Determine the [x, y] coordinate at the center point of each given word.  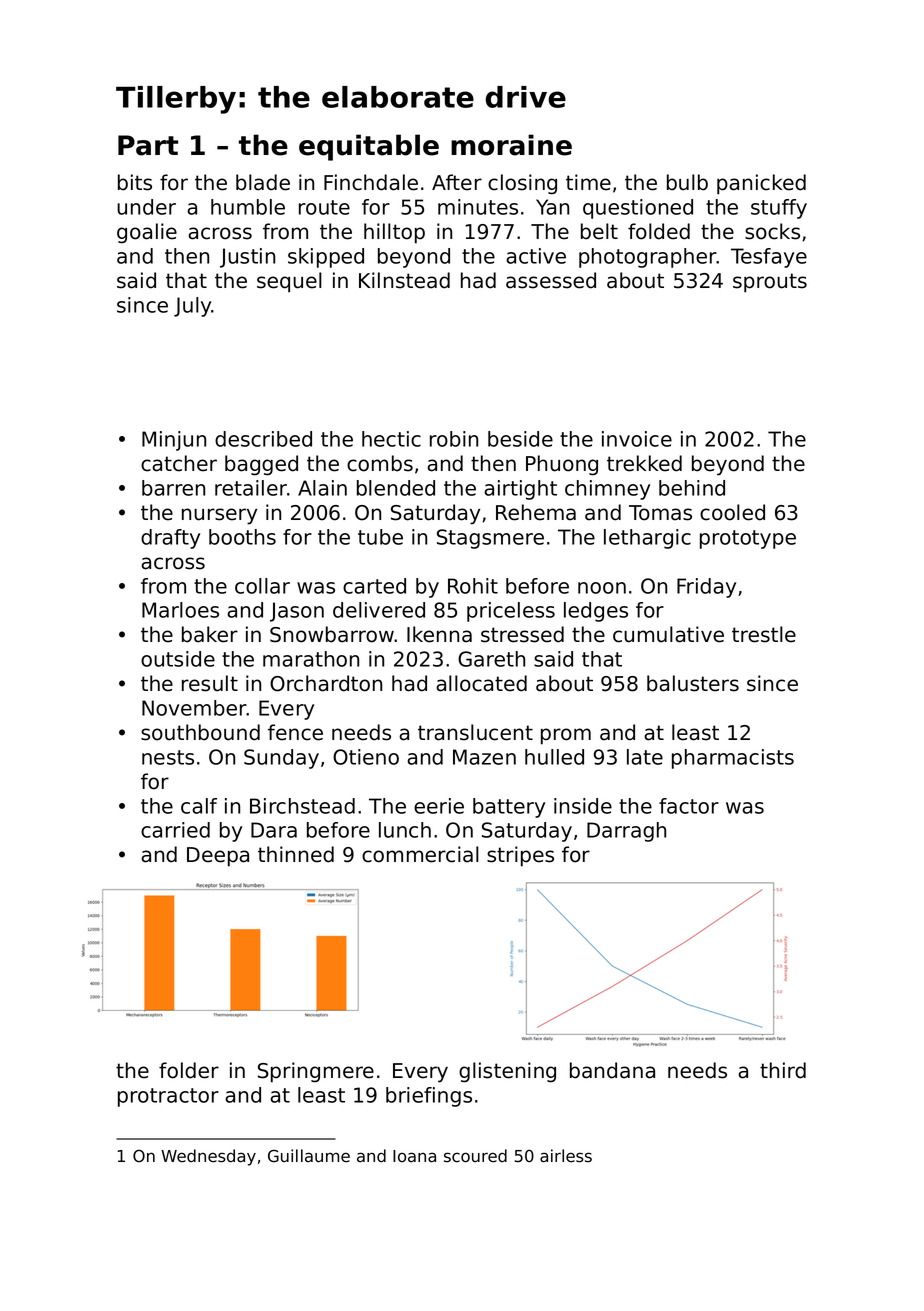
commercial [420, 854]
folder [189, 1070]
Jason [297, 612]
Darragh [626, 832]
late [645, 757]
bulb [687, 182]
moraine [511, 145]
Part [148, 145]
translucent [475, 732]
